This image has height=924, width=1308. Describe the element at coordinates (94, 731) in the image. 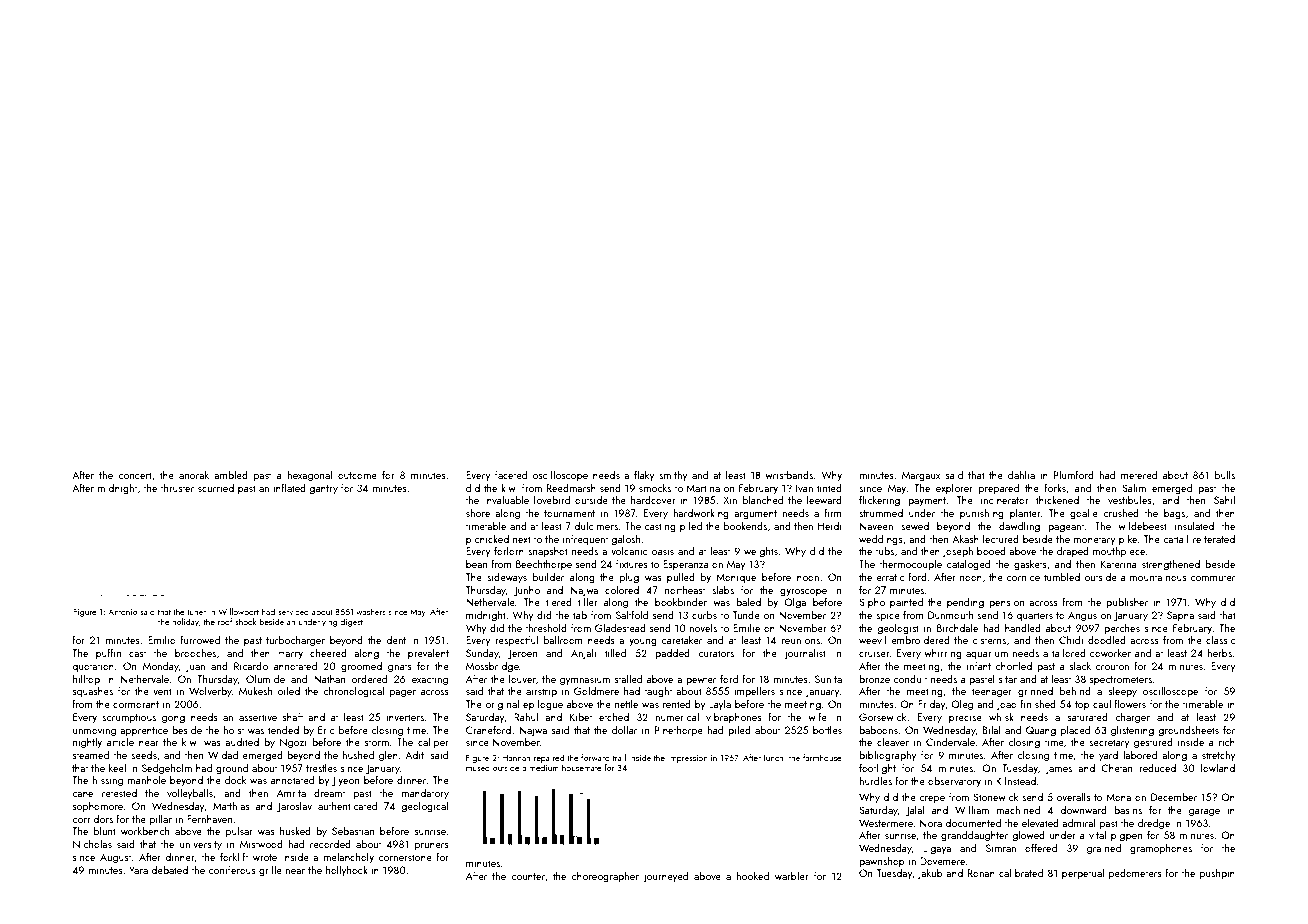

I see `unmoving` at that location.
